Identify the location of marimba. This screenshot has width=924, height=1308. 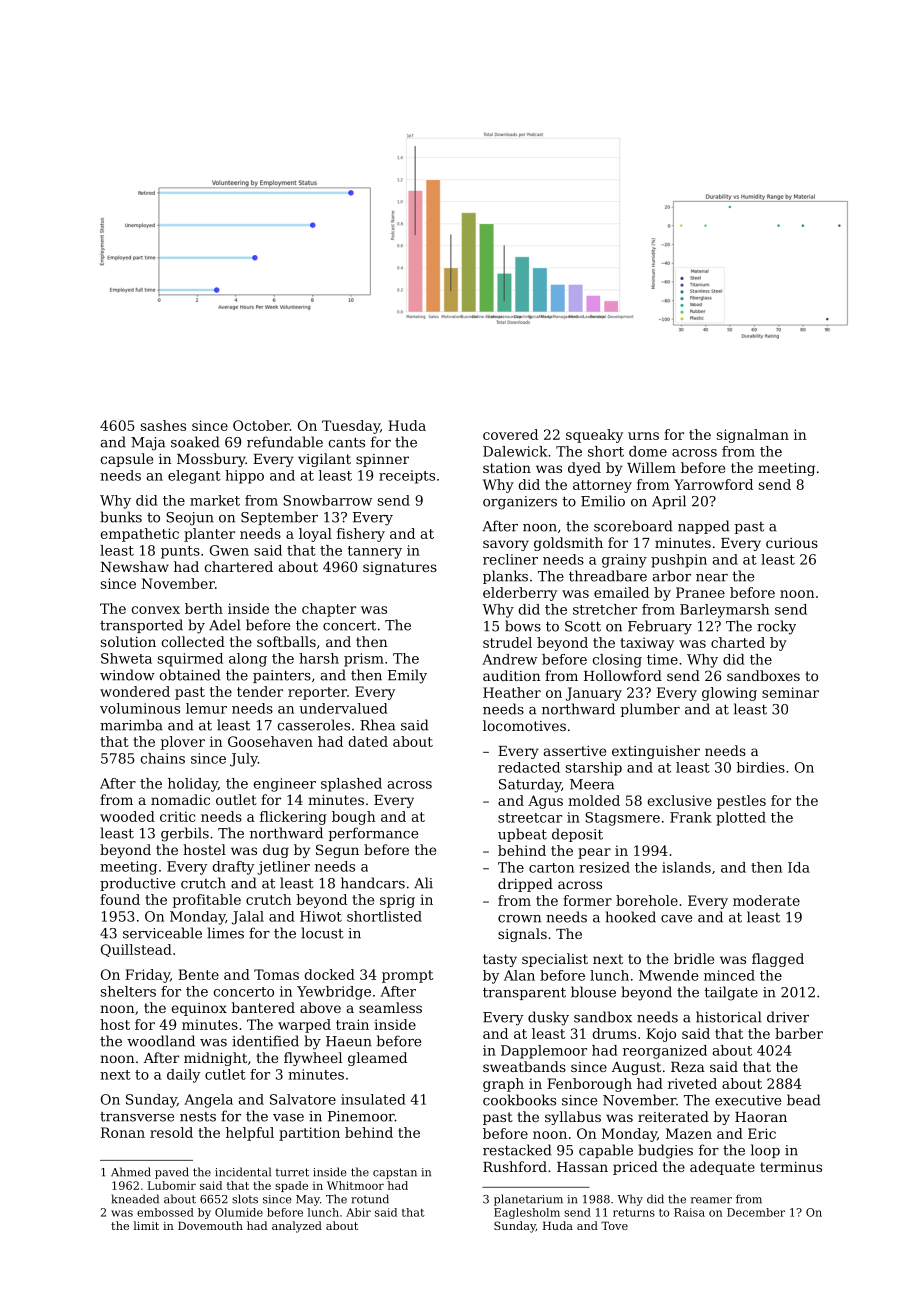
(131, 725).
